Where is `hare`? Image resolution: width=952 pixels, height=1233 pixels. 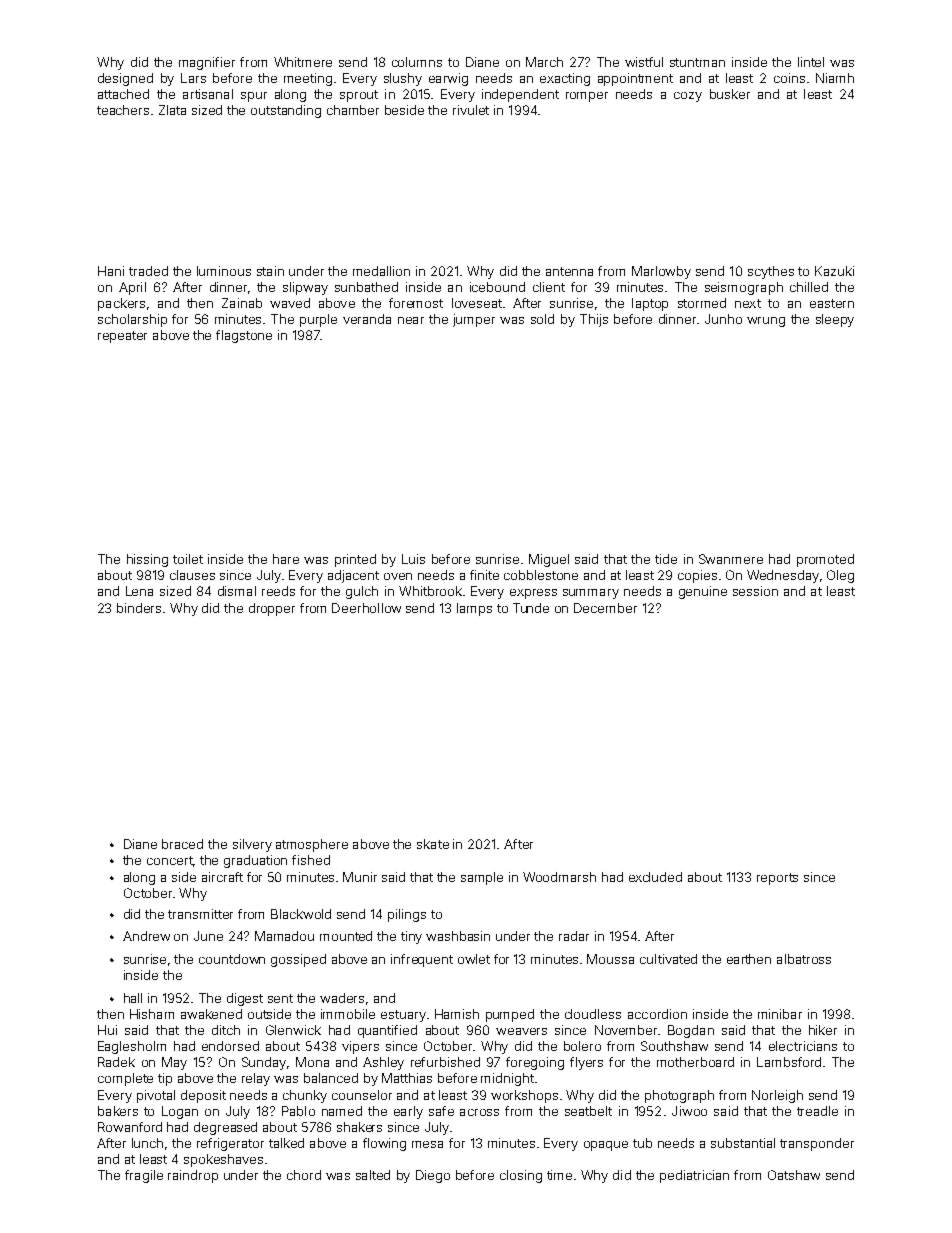 hare is located at coordinates (286, 559).
